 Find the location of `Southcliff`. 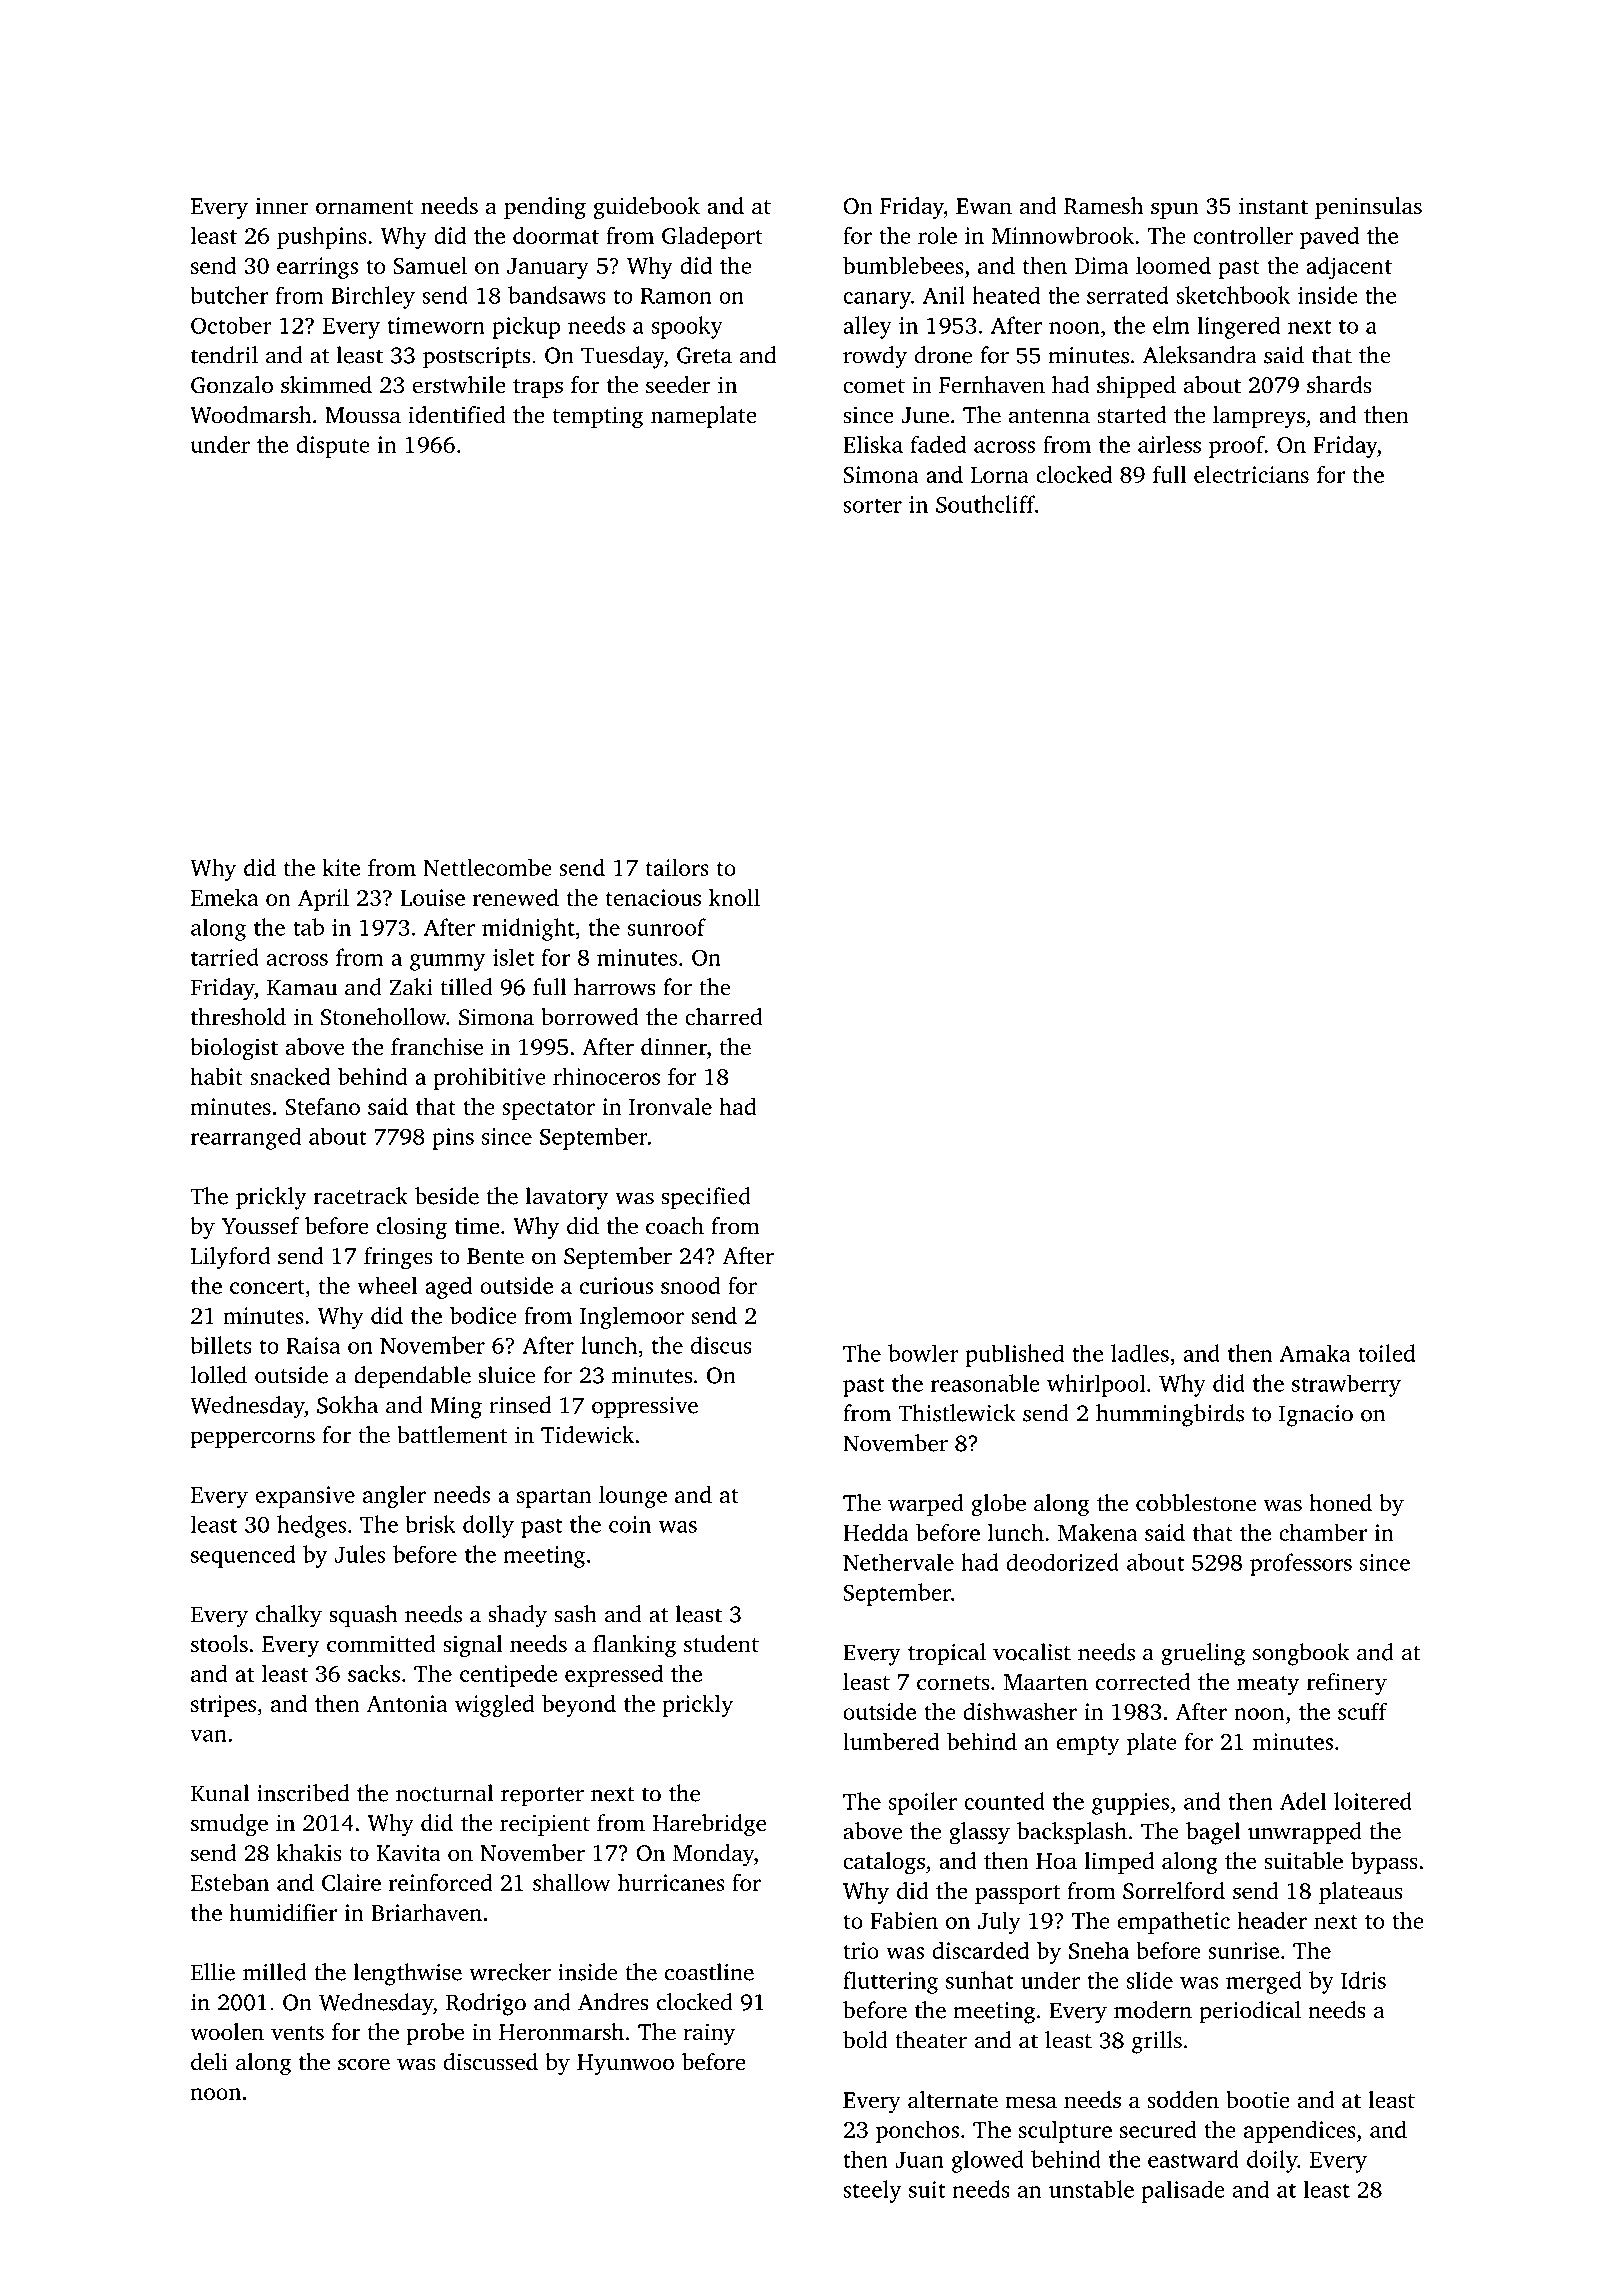

Southcliff is located at coordinates (985, 504).
